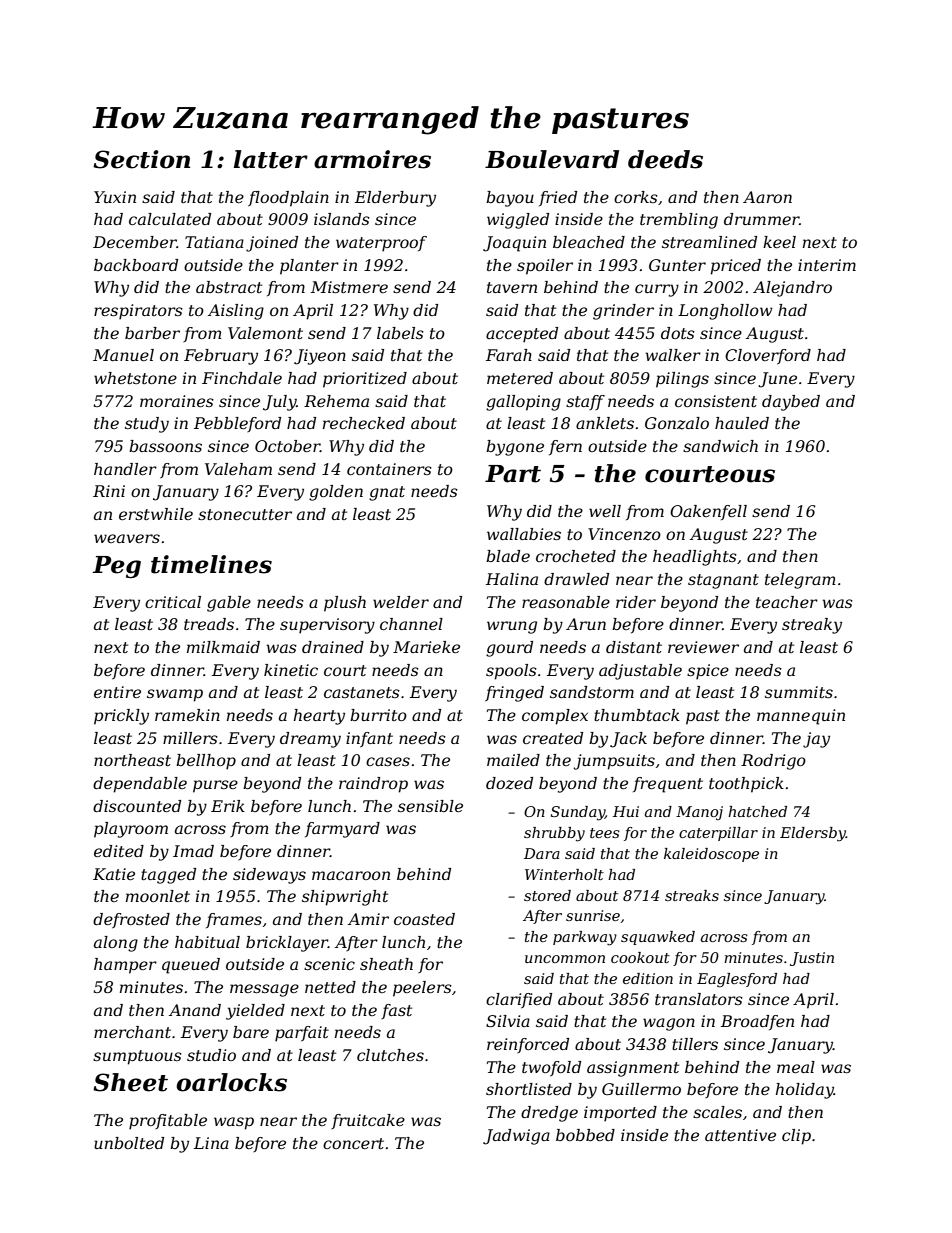 This page has width=952, height=1233. What do you see at coordinates (255, 1012) in the page?
I see `yielded` at bounding box center [255, 1012].
